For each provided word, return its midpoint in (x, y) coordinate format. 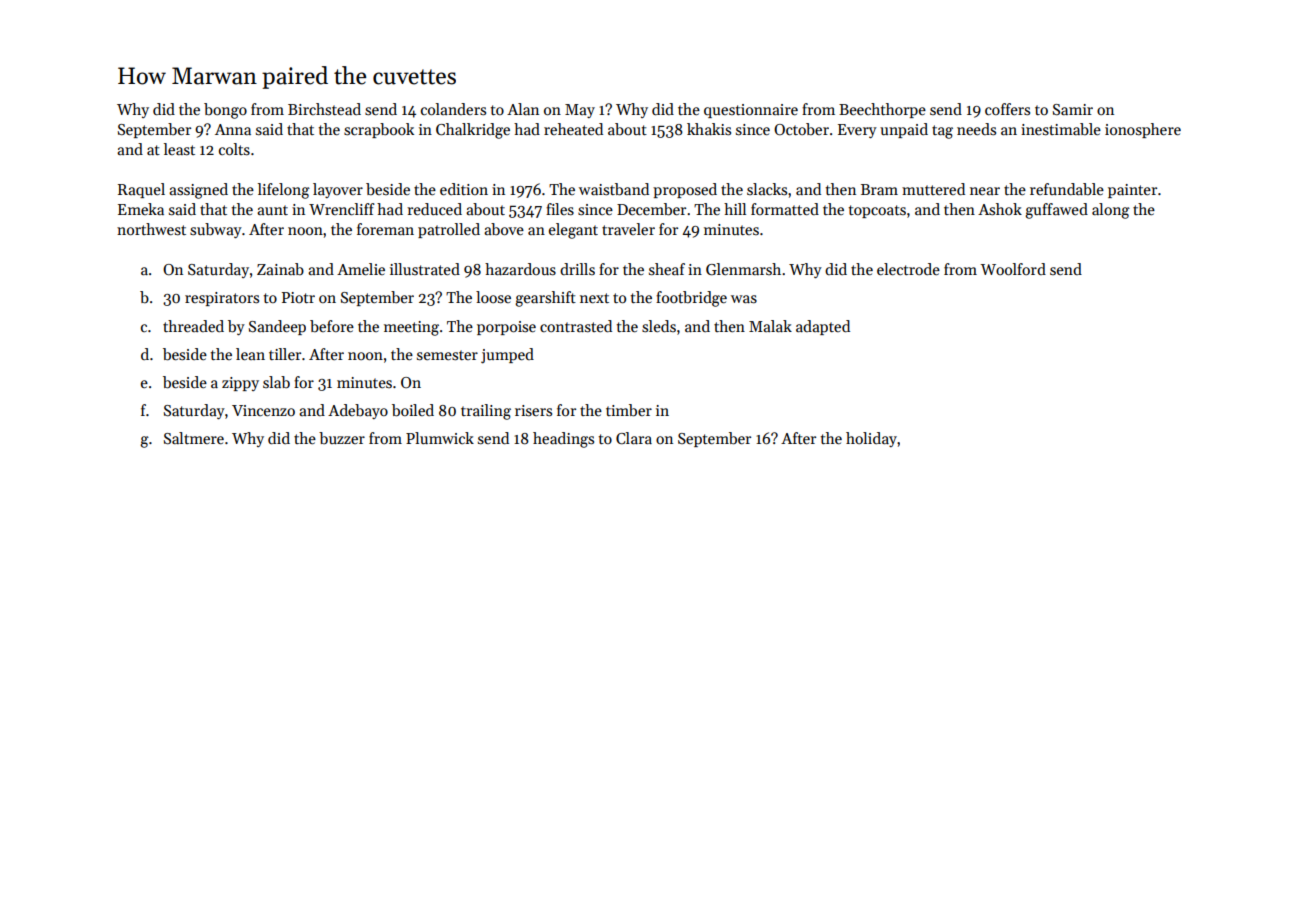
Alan (523, 109)
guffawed (1056, 211)
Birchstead (324, 109)
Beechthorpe (882, 110)
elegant (573, 231)
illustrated (425, 269)
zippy (240, 384)
